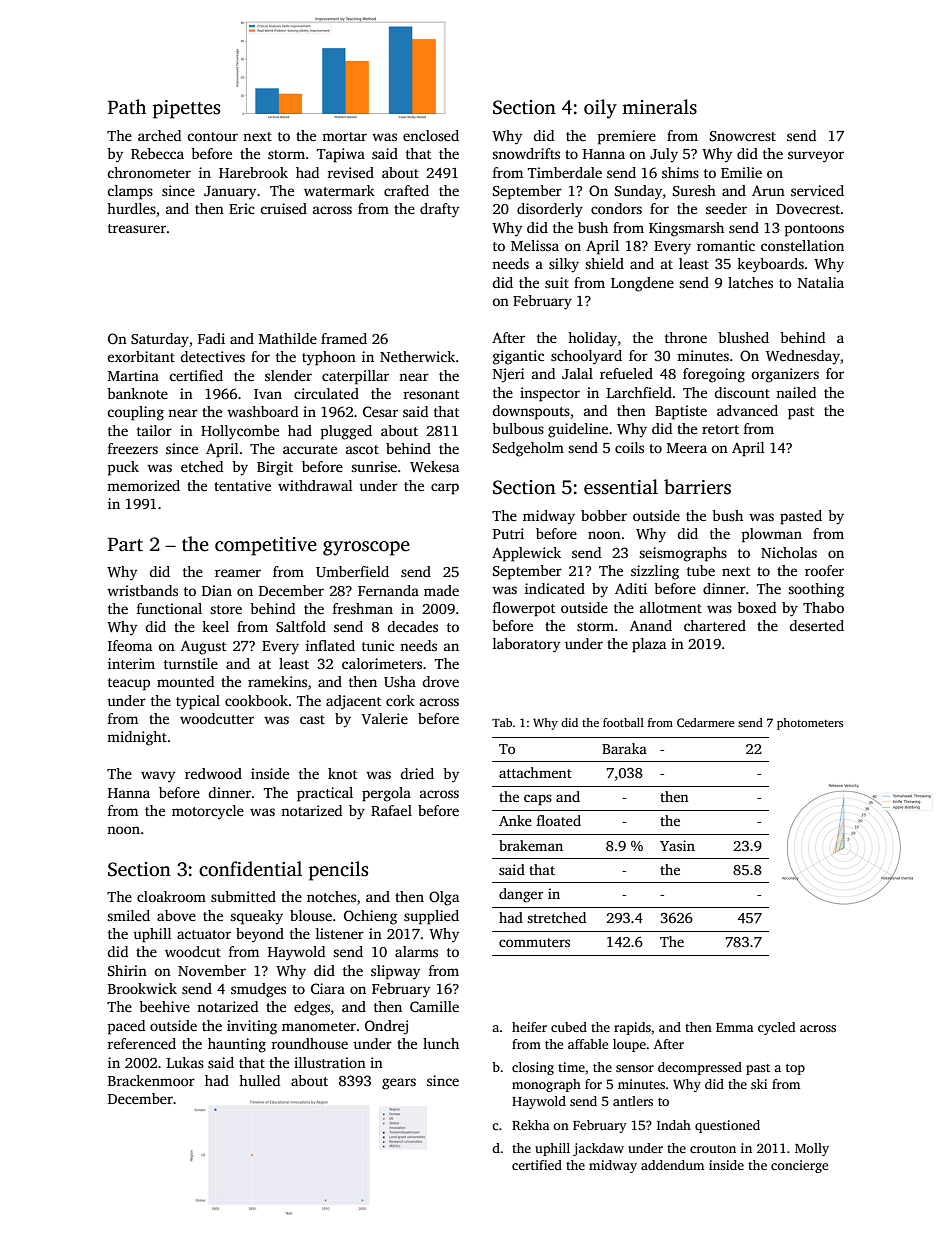 Image resolution: width=952 pixels, height=1233 pixels. What do you see at coordinates (639, 392) in the screenshot?
I see `Larchfield` at bounding box center [639, 392].
